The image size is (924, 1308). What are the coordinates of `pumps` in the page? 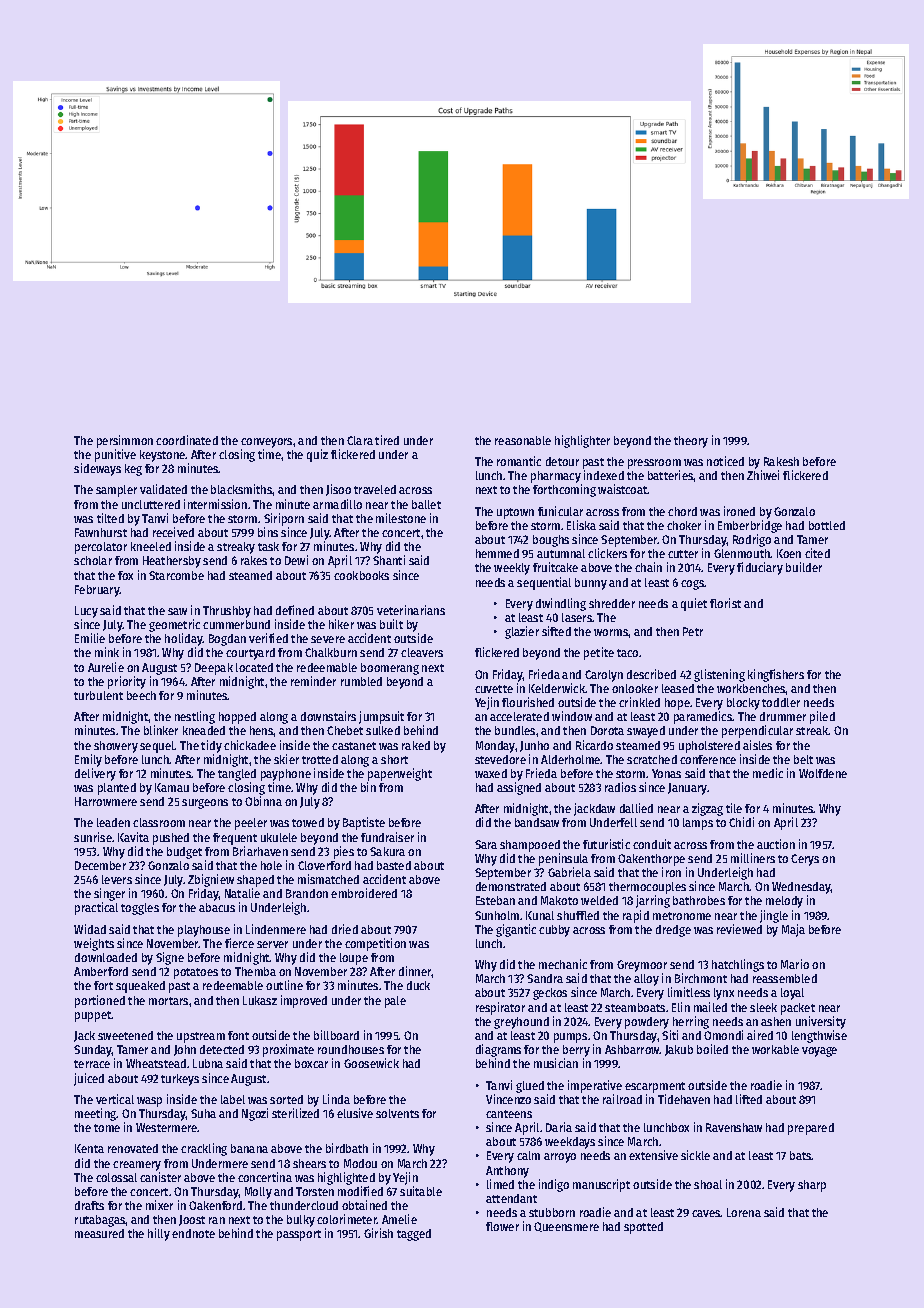 It's located at (570, 1038).
